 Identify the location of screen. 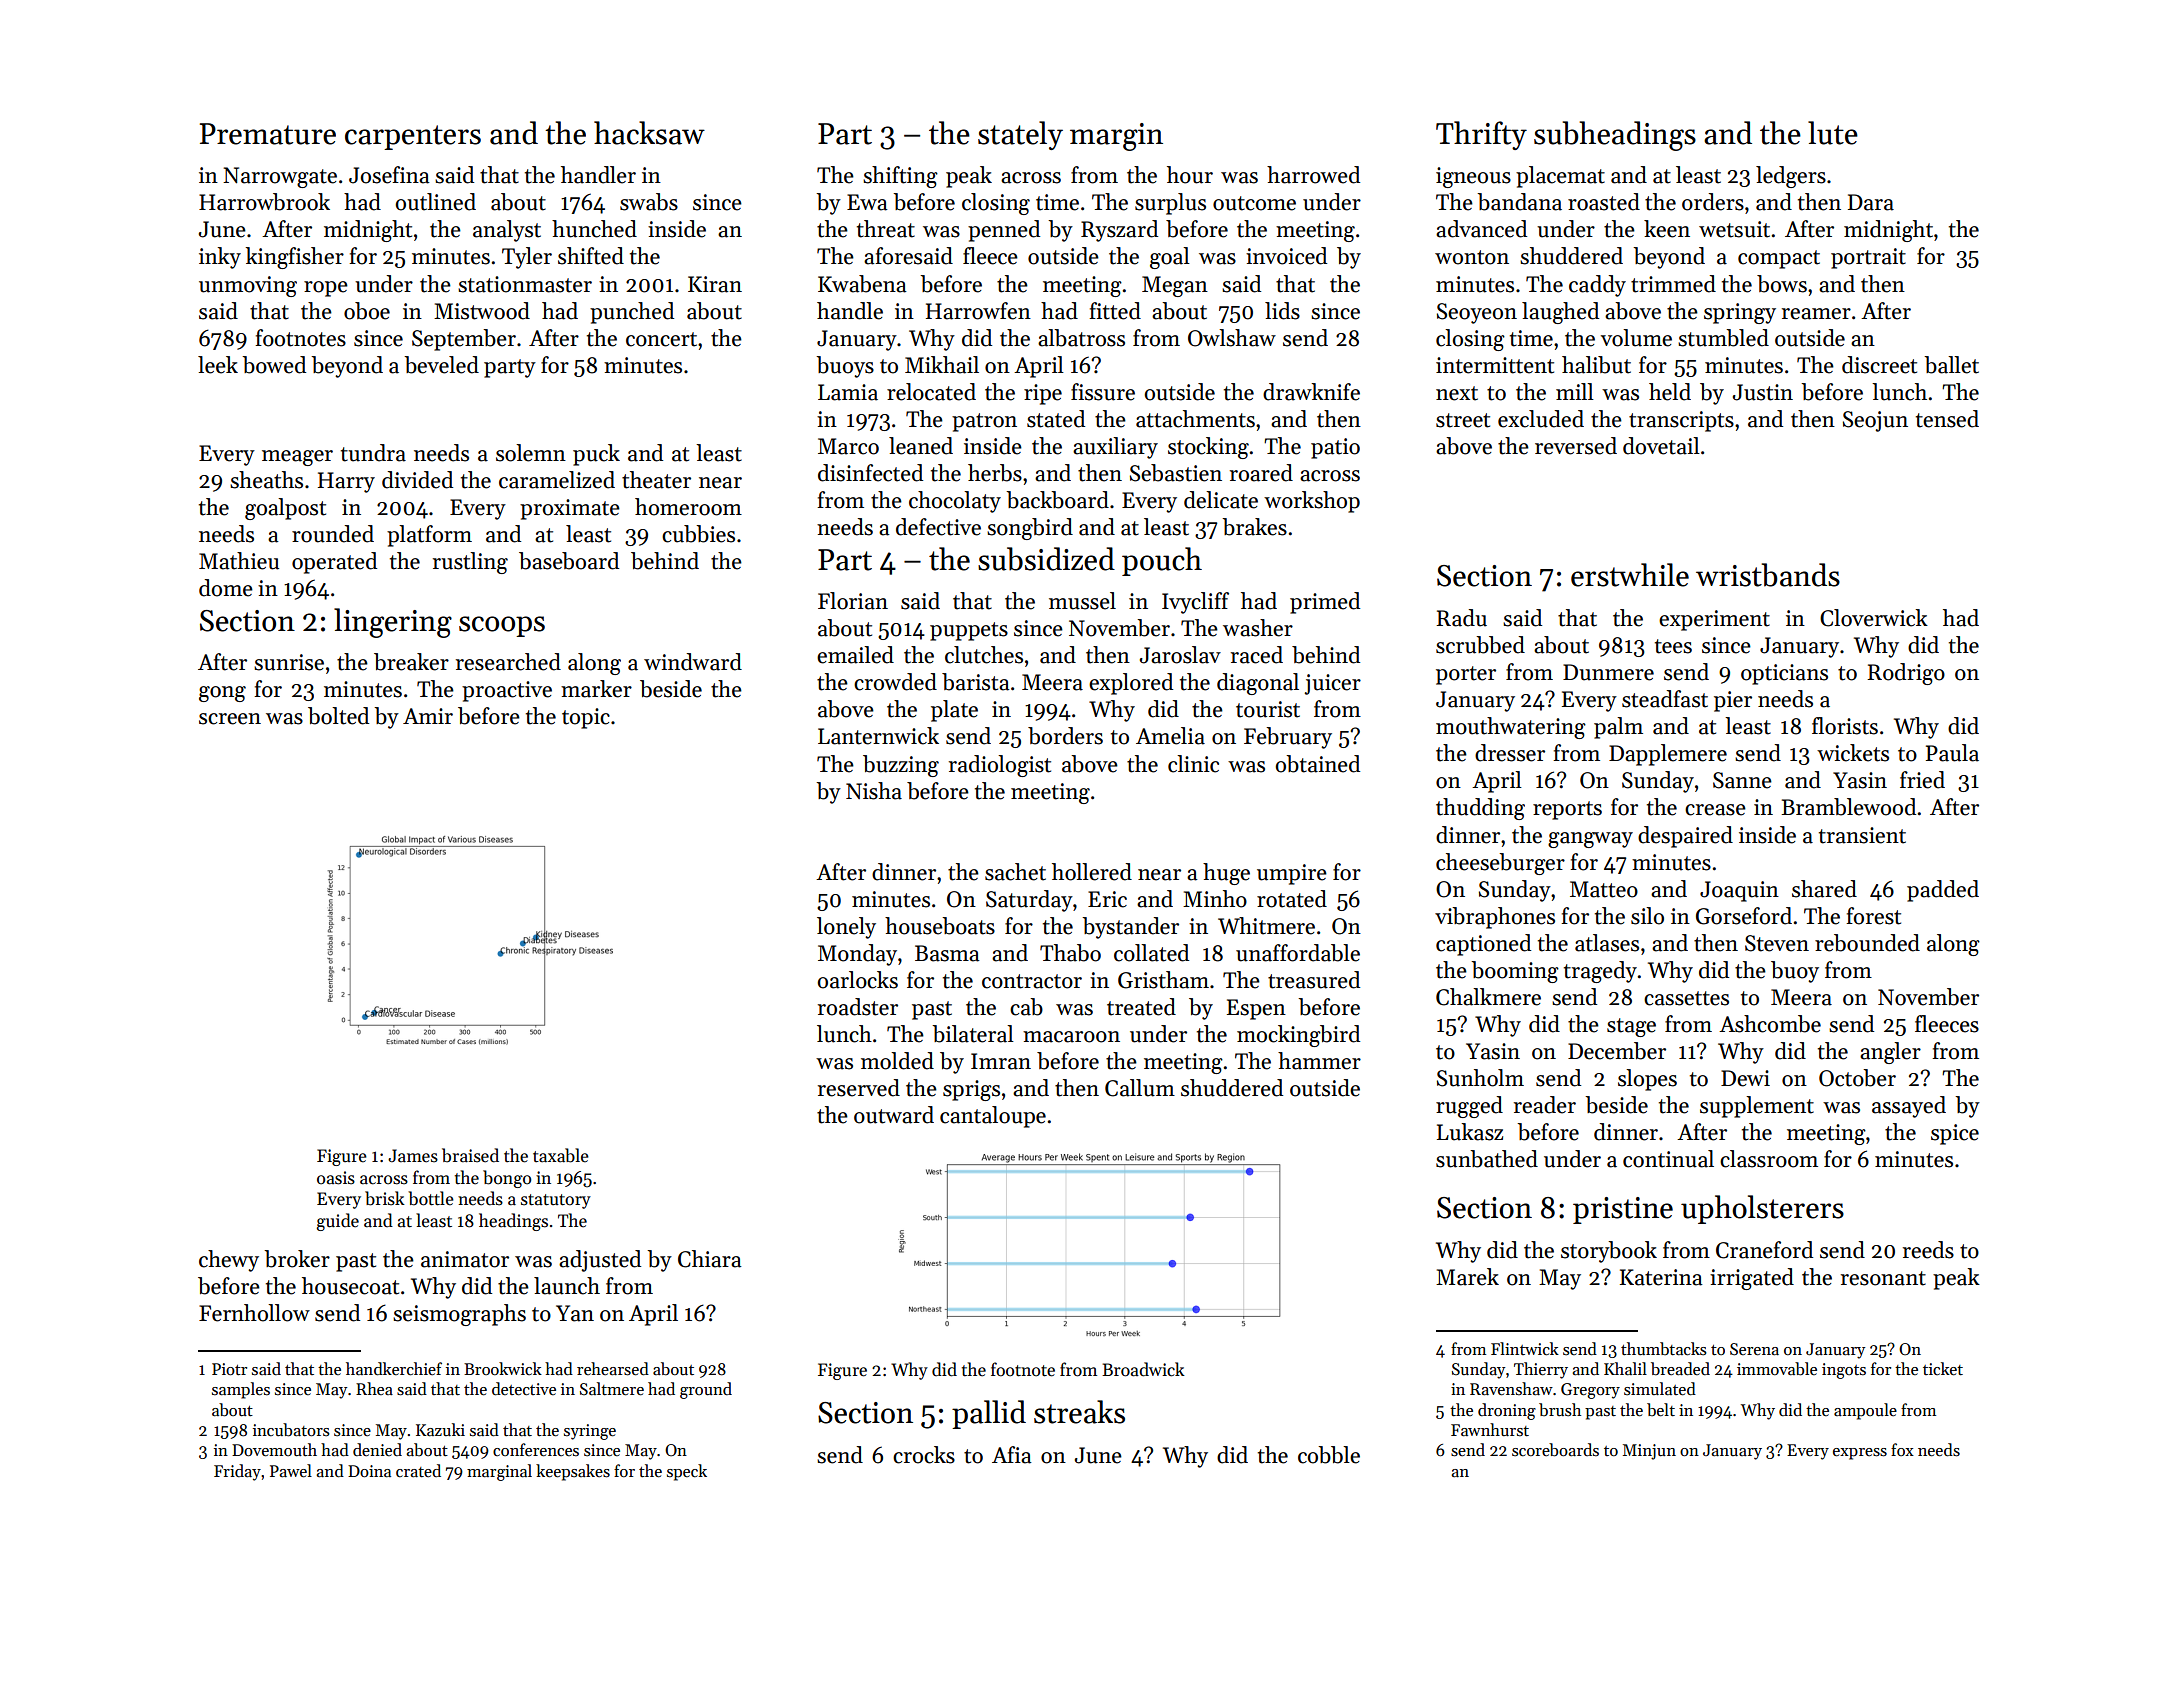
(230, 719).
